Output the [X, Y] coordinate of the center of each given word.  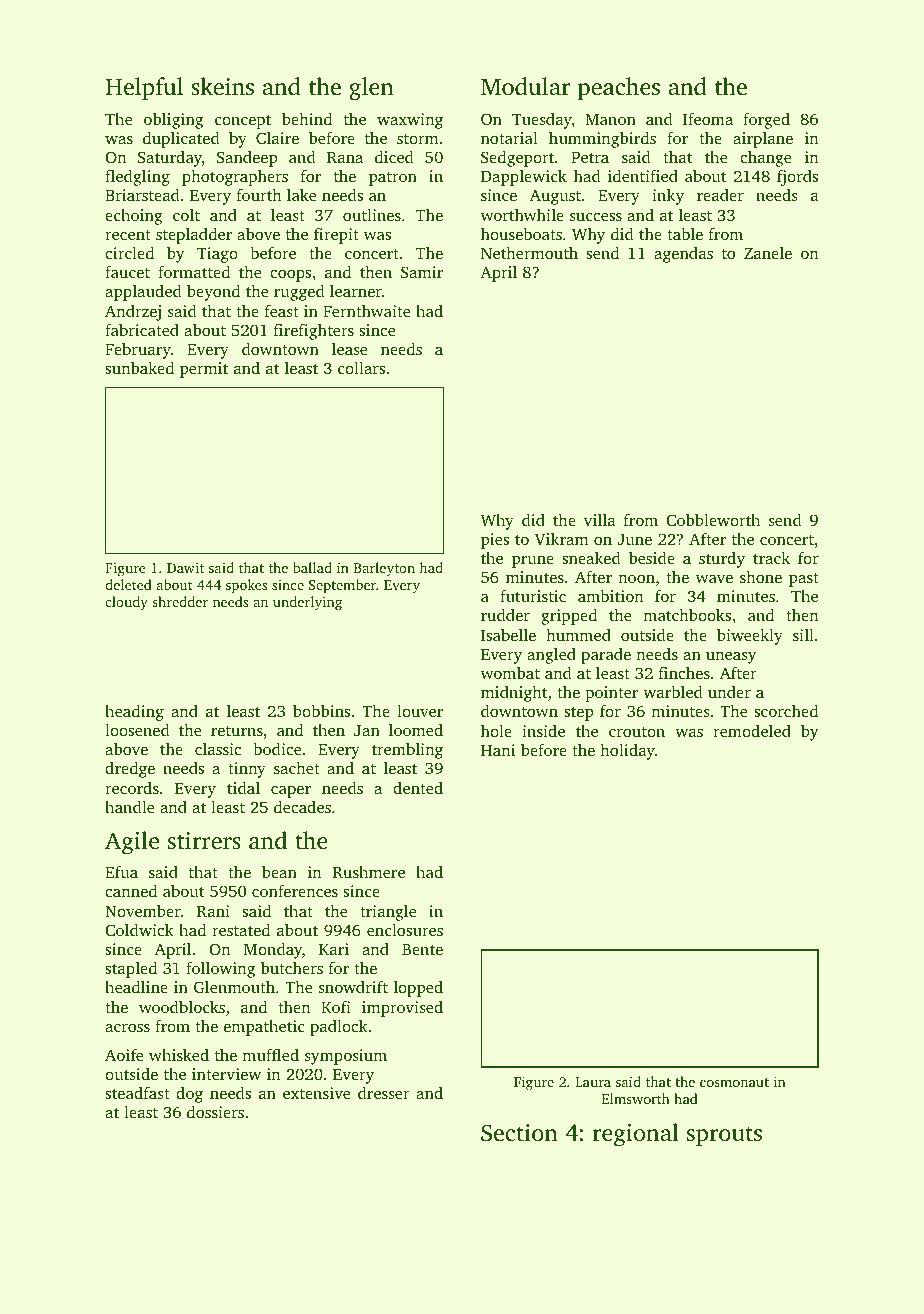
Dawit [185, 568]
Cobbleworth [713, 520]
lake [302, 194]
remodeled [752, 730]
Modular [525, 86]
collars [361, 368]
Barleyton [384, 569]
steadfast [137, 1092]
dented [418, 787]
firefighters [314, 331]
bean [279, 872]
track [771, 558]
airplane [763, 140]
